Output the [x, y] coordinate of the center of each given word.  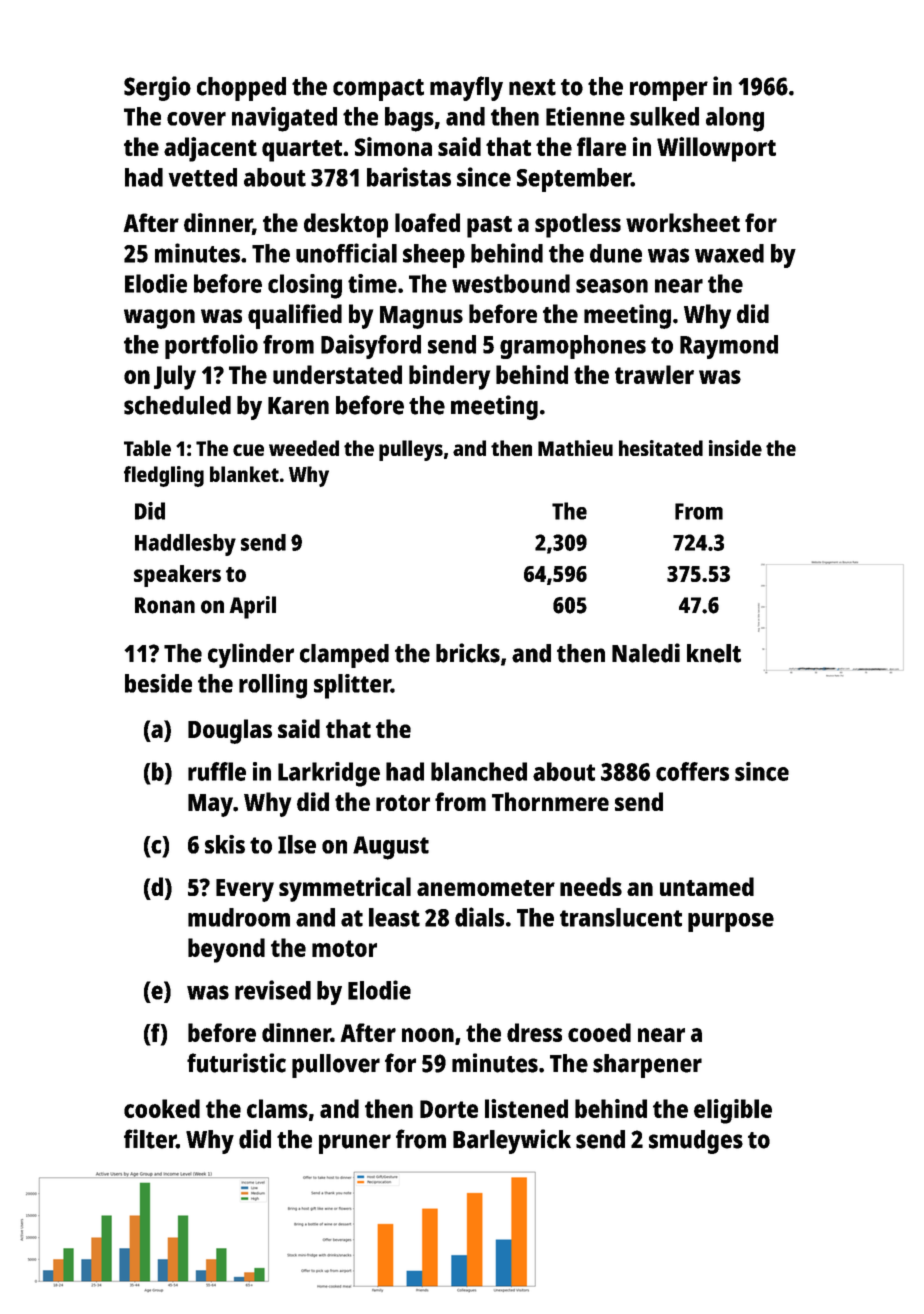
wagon [159, 319]
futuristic [236, 1063]
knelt [714, 653]
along [735, 119]
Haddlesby [185, 545]
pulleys [411, 450]
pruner [355, 1144]
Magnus [421, 317]
